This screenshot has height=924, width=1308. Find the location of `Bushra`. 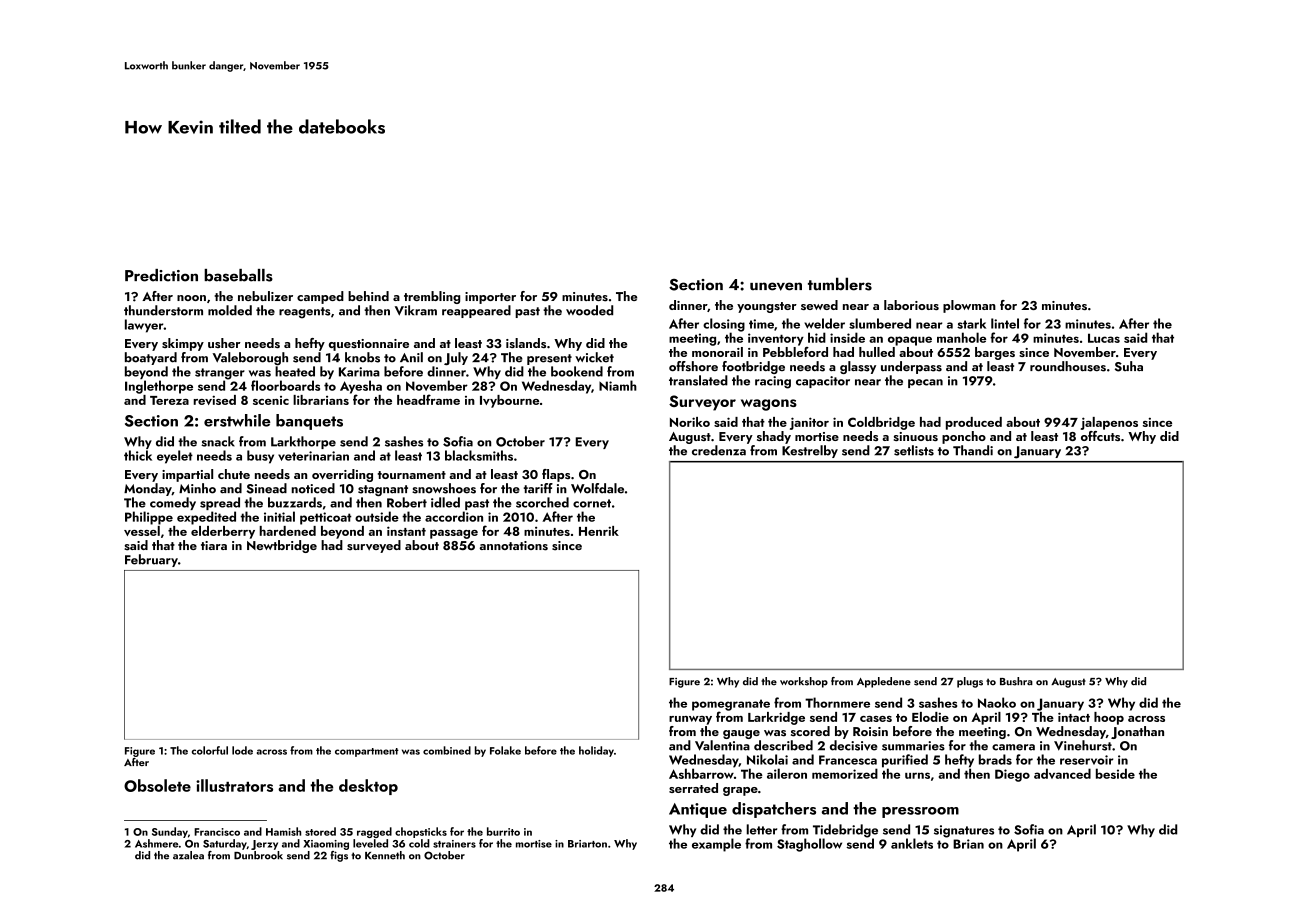

Bushra is located at coordinates (1016, 681).
